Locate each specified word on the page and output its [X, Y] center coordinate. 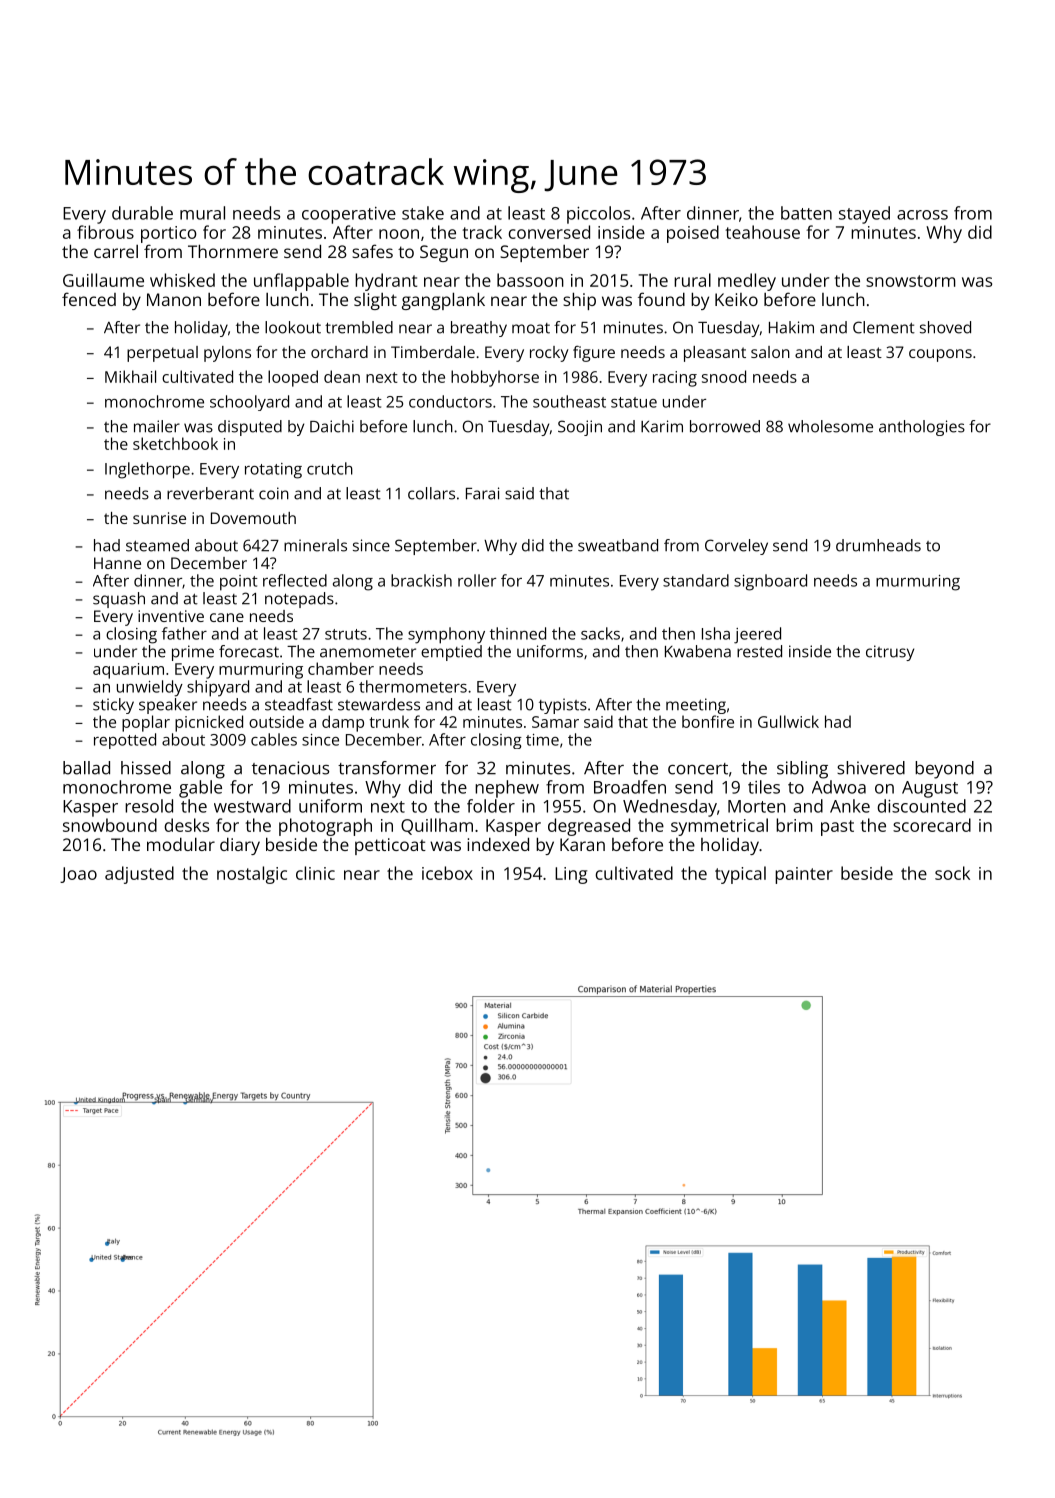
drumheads [878, 545]
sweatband [618, 545]
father [184, 633]
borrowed [725, 426]
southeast [569, 401]
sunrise [159, 518]
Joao [78, 875]
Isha [716, 633]
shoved [945, 327]
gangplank [443, 301]
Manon [174, 299]
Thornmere [233, 251]
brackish [421, 580]
